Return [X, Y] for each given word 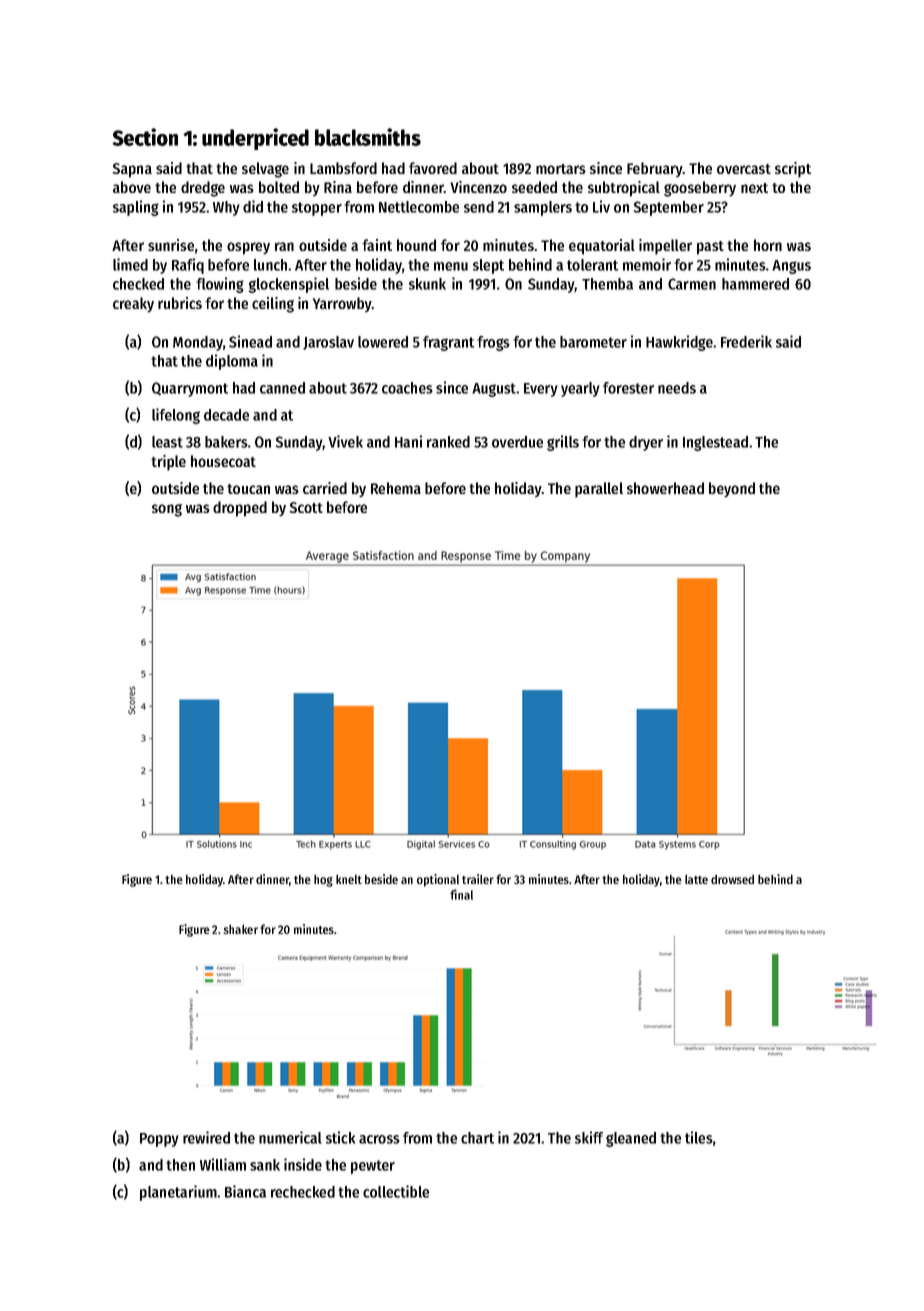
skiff [589, 1137]
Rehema [396, 488]
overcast [744, 169]
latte [696, 879]
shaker [240, 929]
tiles [699, 1137]
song [167, 510]
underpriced [255, 139]
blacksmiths [368, 137]
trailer [478, 879]
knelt [349, 879]
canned [282, 388]
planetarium [178, 1193]
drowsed [732, 879]
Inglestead [715, 443]
